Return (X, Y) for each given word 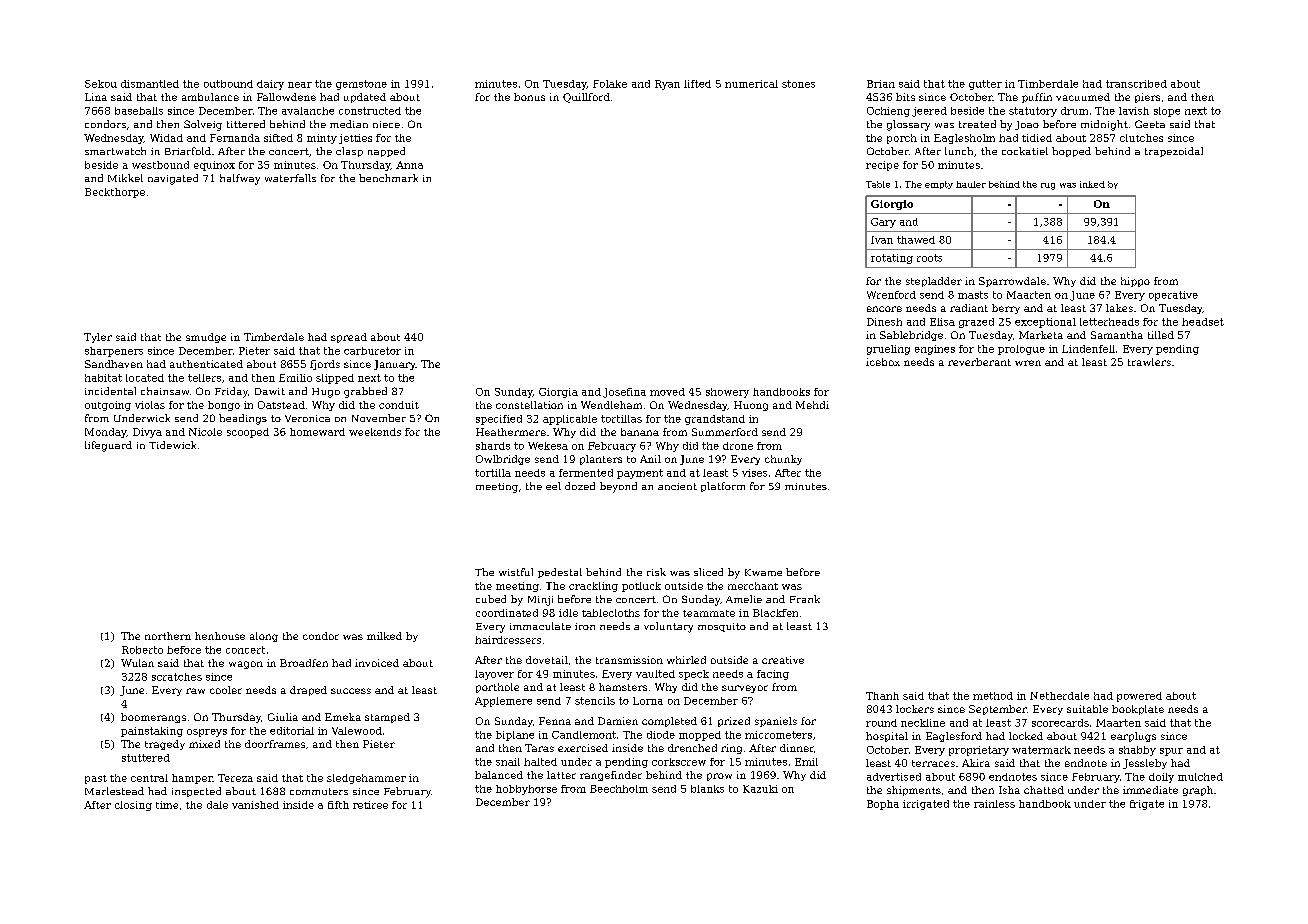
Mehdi (812, 405)
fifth (338, 805)
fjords (325, 365)
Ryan (667, 85)
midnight (1104, 125)
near (300, 85)
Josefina (624, 393)
